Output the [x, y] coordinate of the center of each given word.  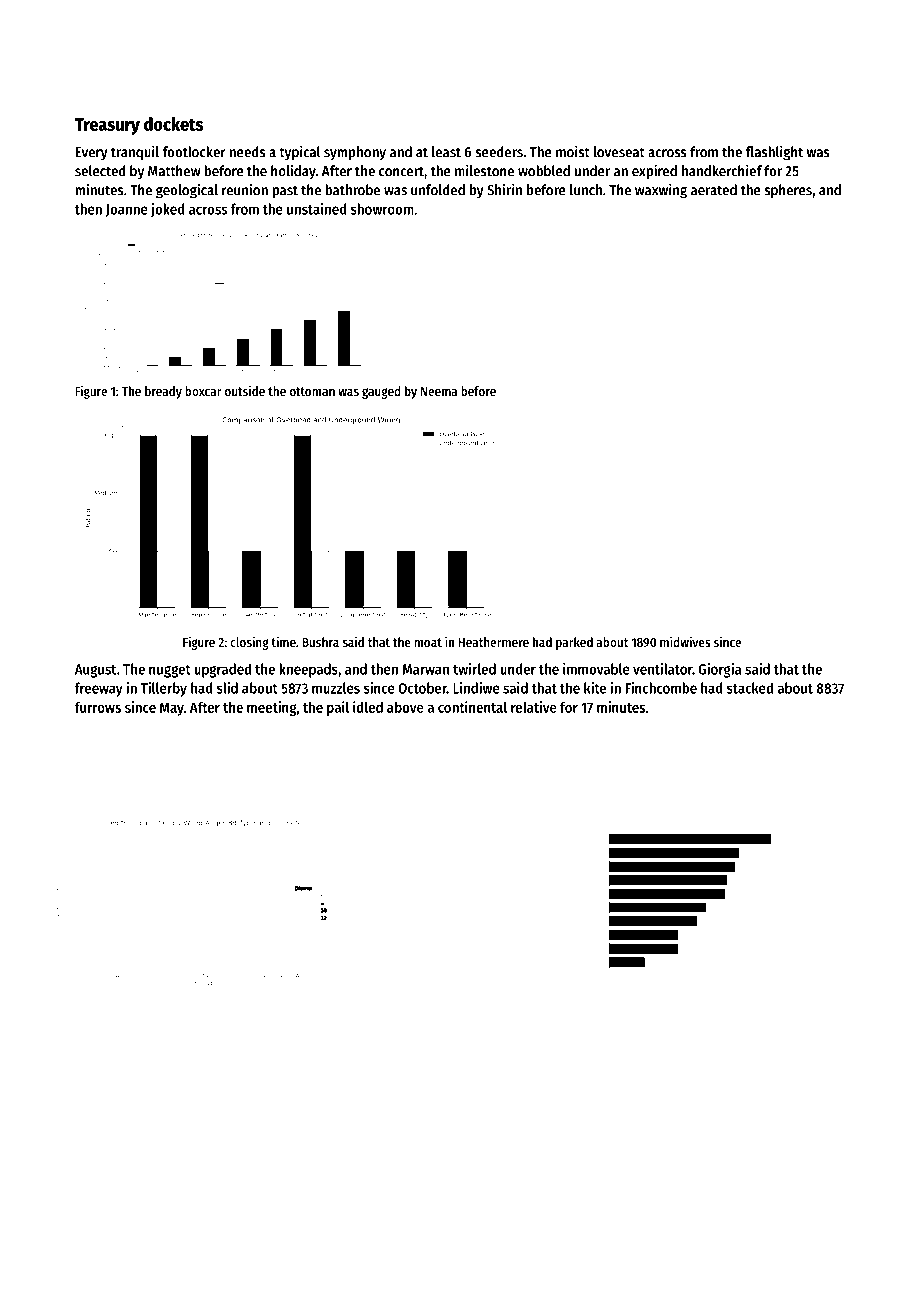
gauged [381, 392]
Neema [439, 391]
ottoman [312, 391]
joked [168, 210]
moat [428, 642]
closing [249, 643]
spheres [788, 191]
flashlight [774, 153]
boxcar [203, 391]
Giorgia [720, 670]
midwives [685, 641]
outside [245, 390]
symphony [355, 153]
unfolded [438, 190]
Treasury [107, 126]
